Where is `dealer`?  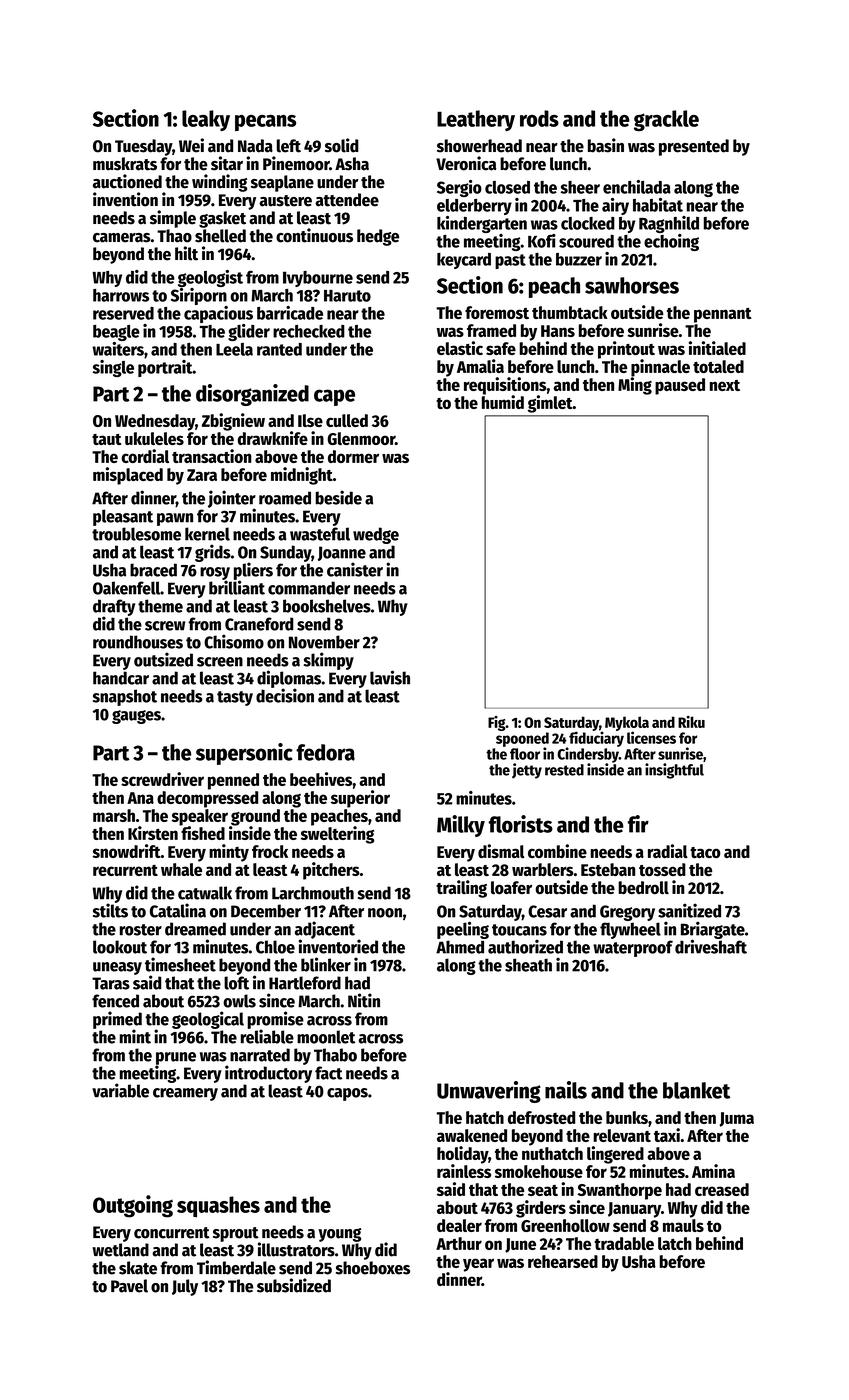 dealer is located at coordinates (459, 1225).
